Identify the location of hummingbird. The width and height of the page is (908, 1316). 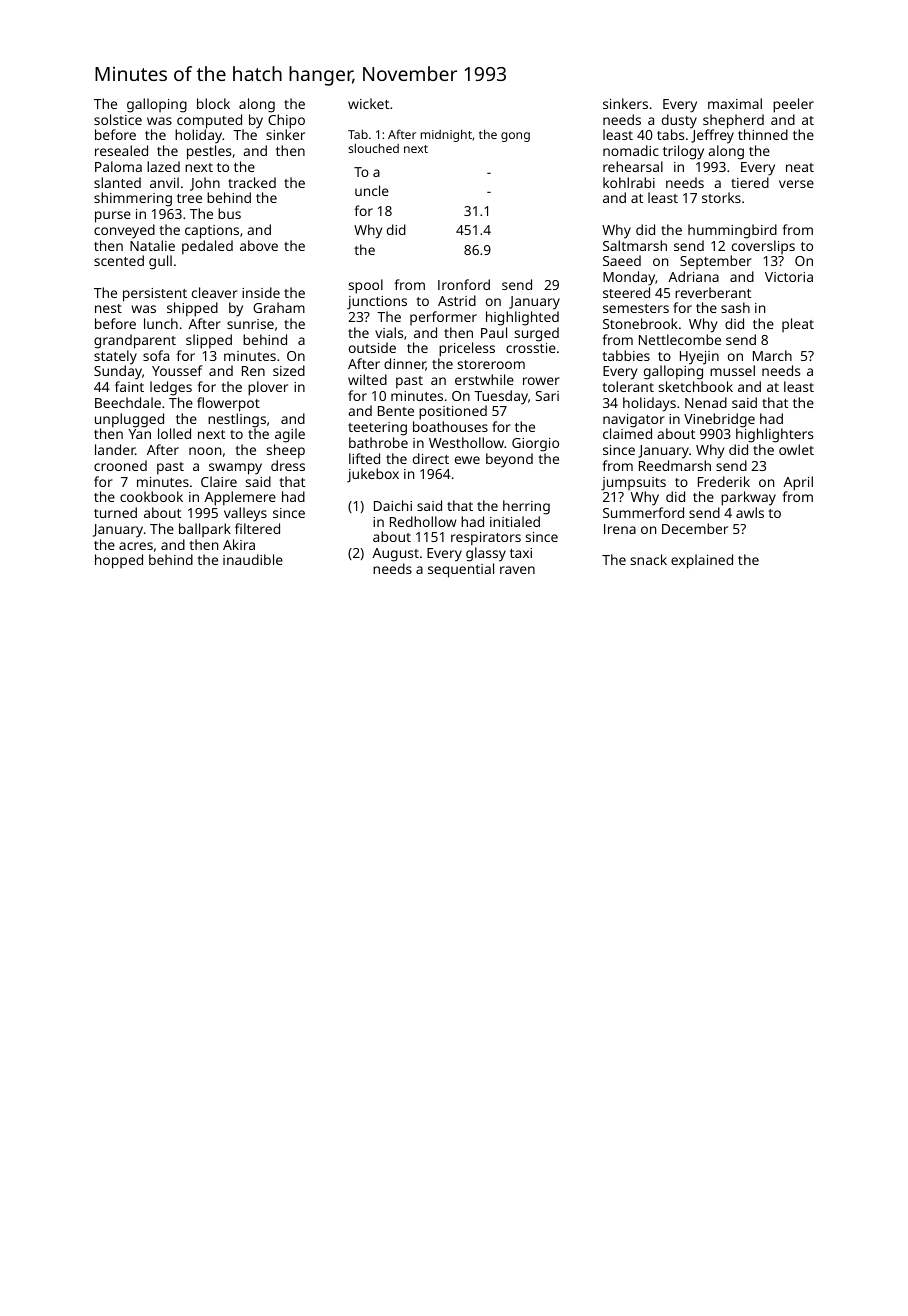
(732, 231).
